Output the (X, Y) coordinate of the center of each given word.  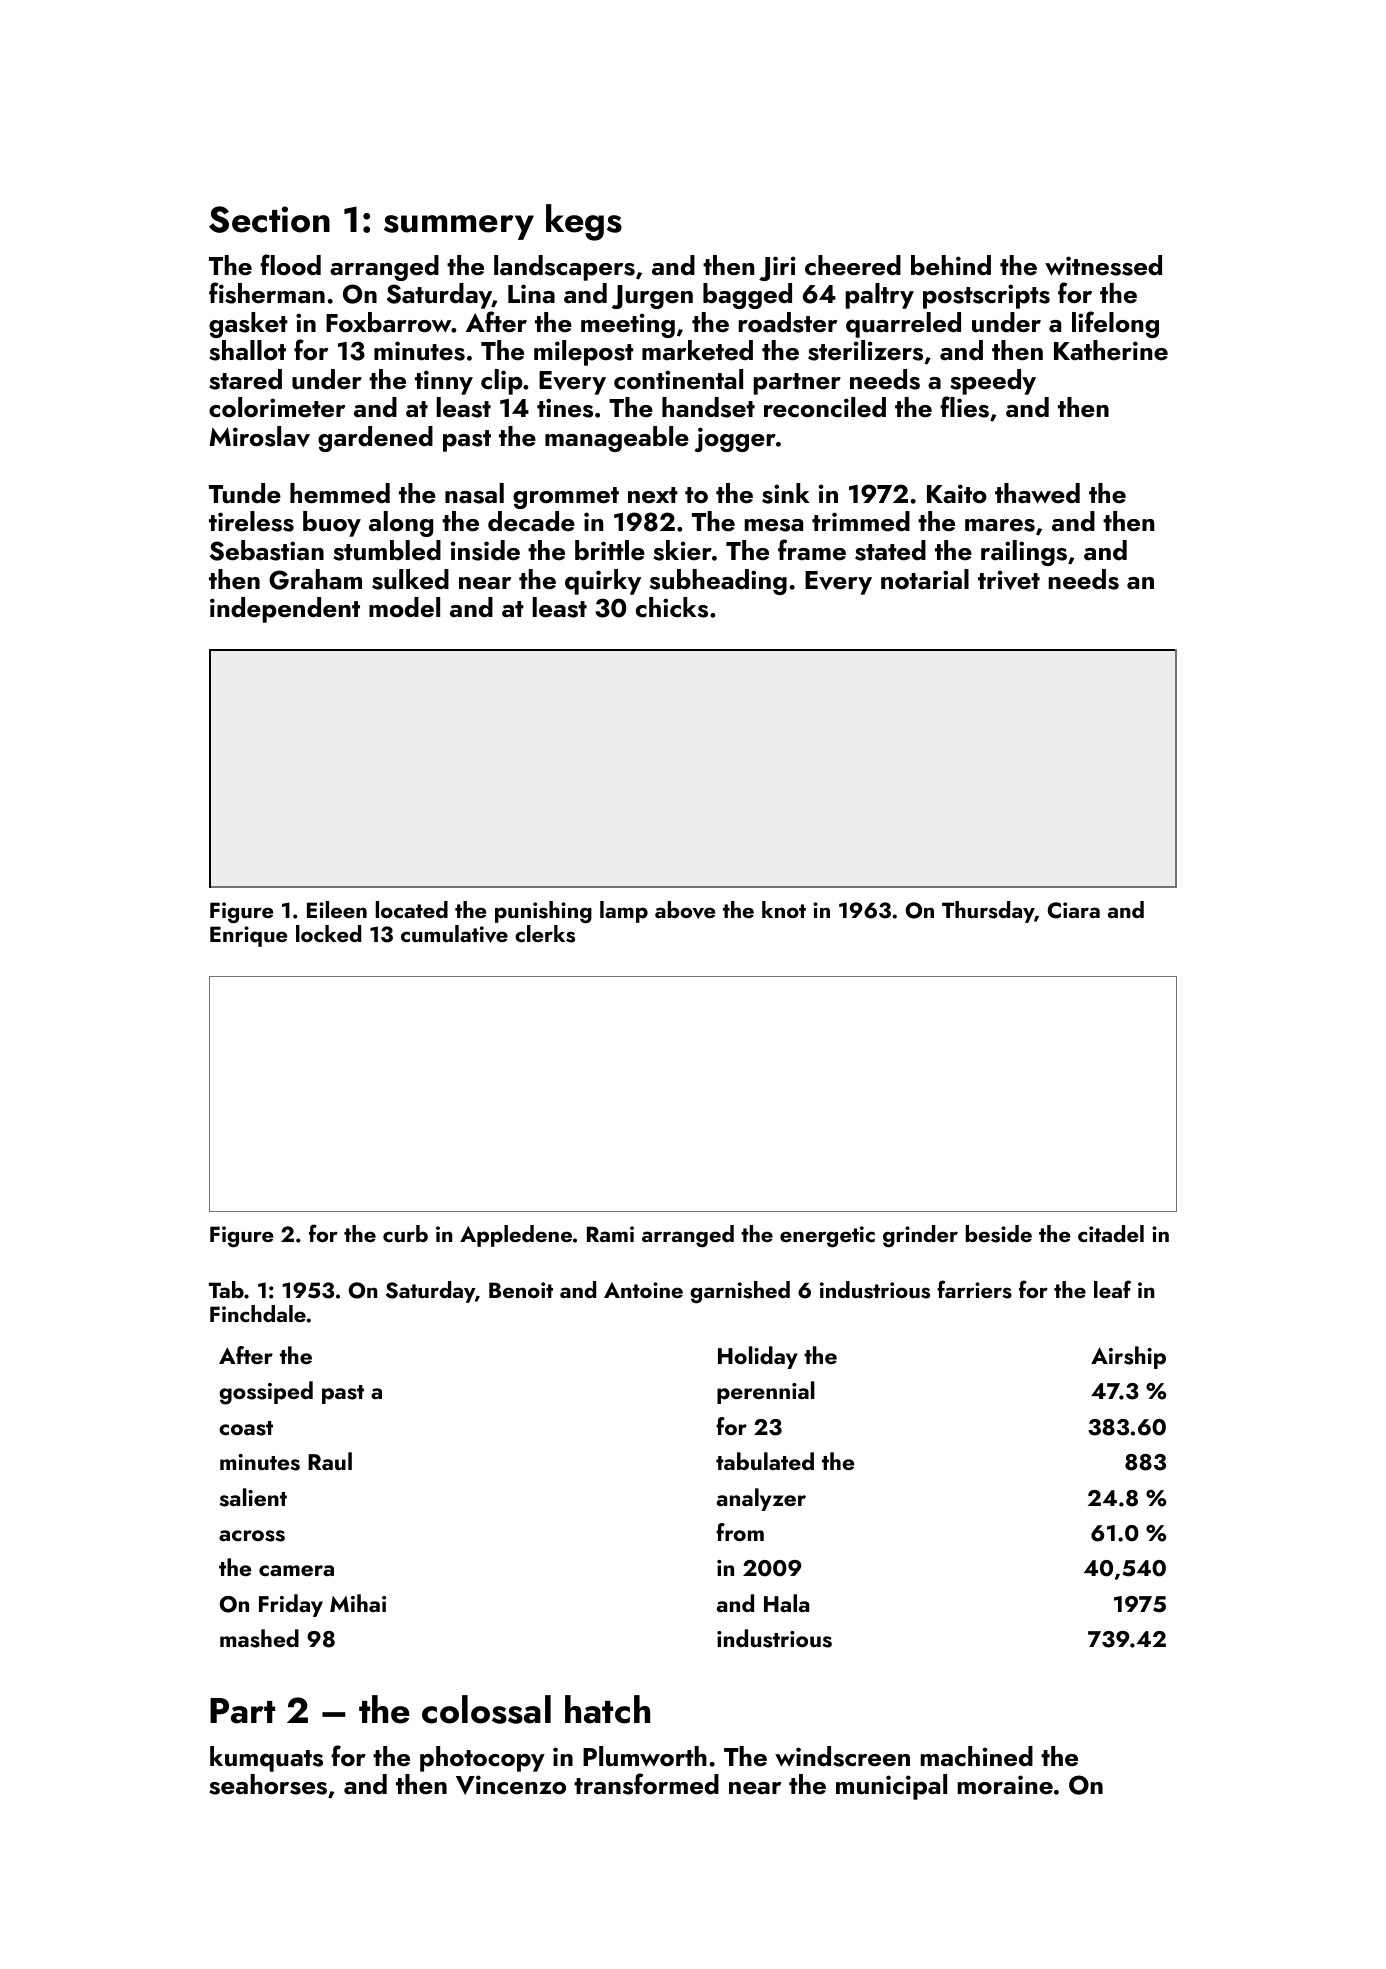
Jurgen (652, 297)
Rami (610, 1234)
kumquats (266, 1759)
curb (405, 1233)
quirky (603, 582)
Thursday (988, 912)
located (412, 909)
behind (951, 265)
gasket (248, 325)
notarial (925, 579)
